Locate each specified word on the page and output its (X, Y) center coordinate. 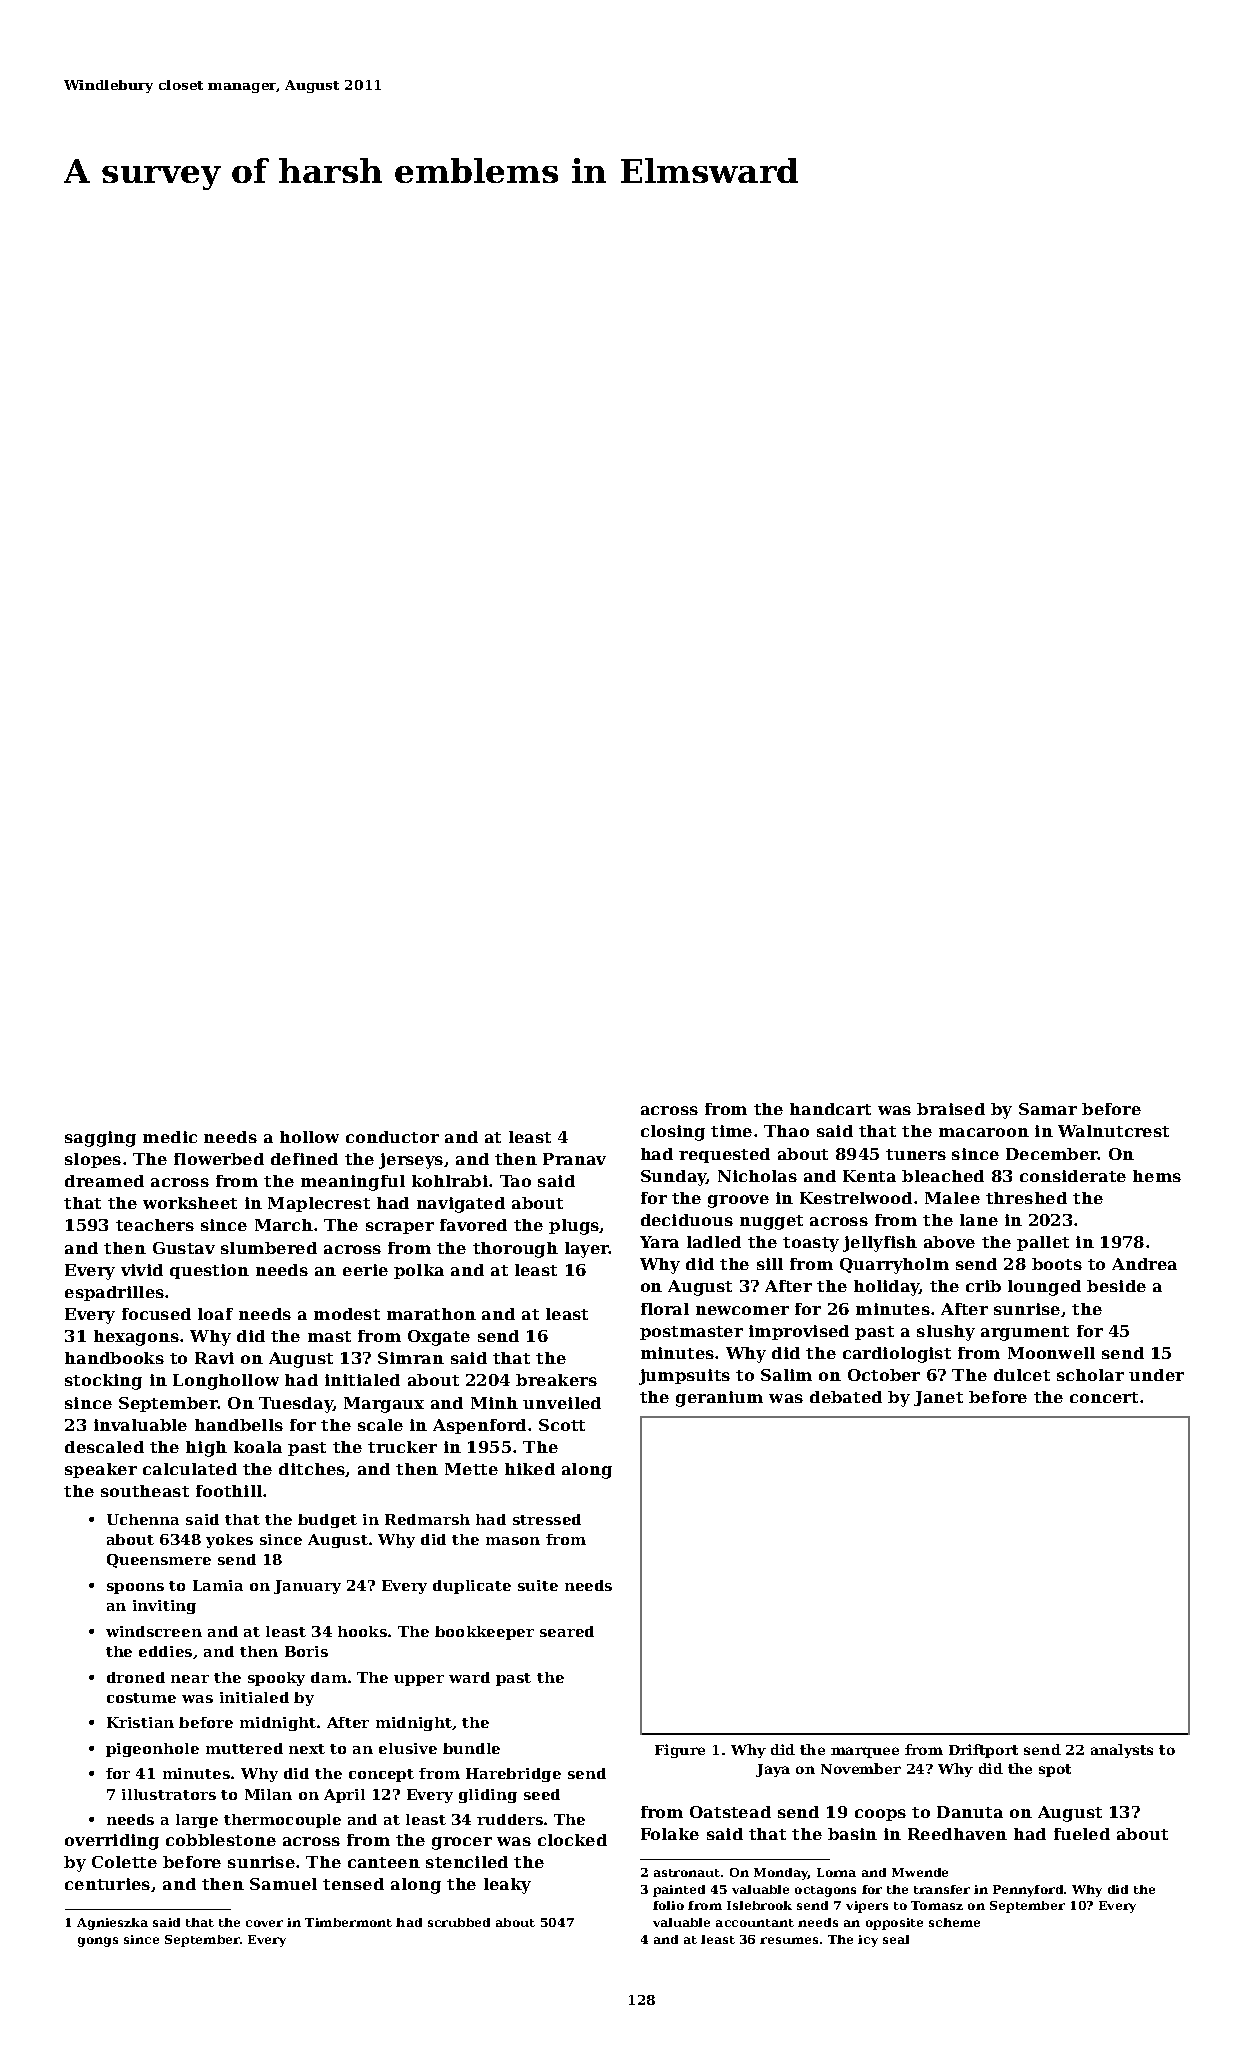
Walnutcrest (1113, 1131)
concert (1104, 1397)
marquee (865, 1752)
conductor (392, 1137)
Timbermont (348, 1922)
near (190, 1679)
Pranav (574, 1159)
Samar (1048, 1109)
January (307, 1587)
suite (538, 1585)
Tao (515, 1181)
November (861, 1768)
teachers (155, 1225)
